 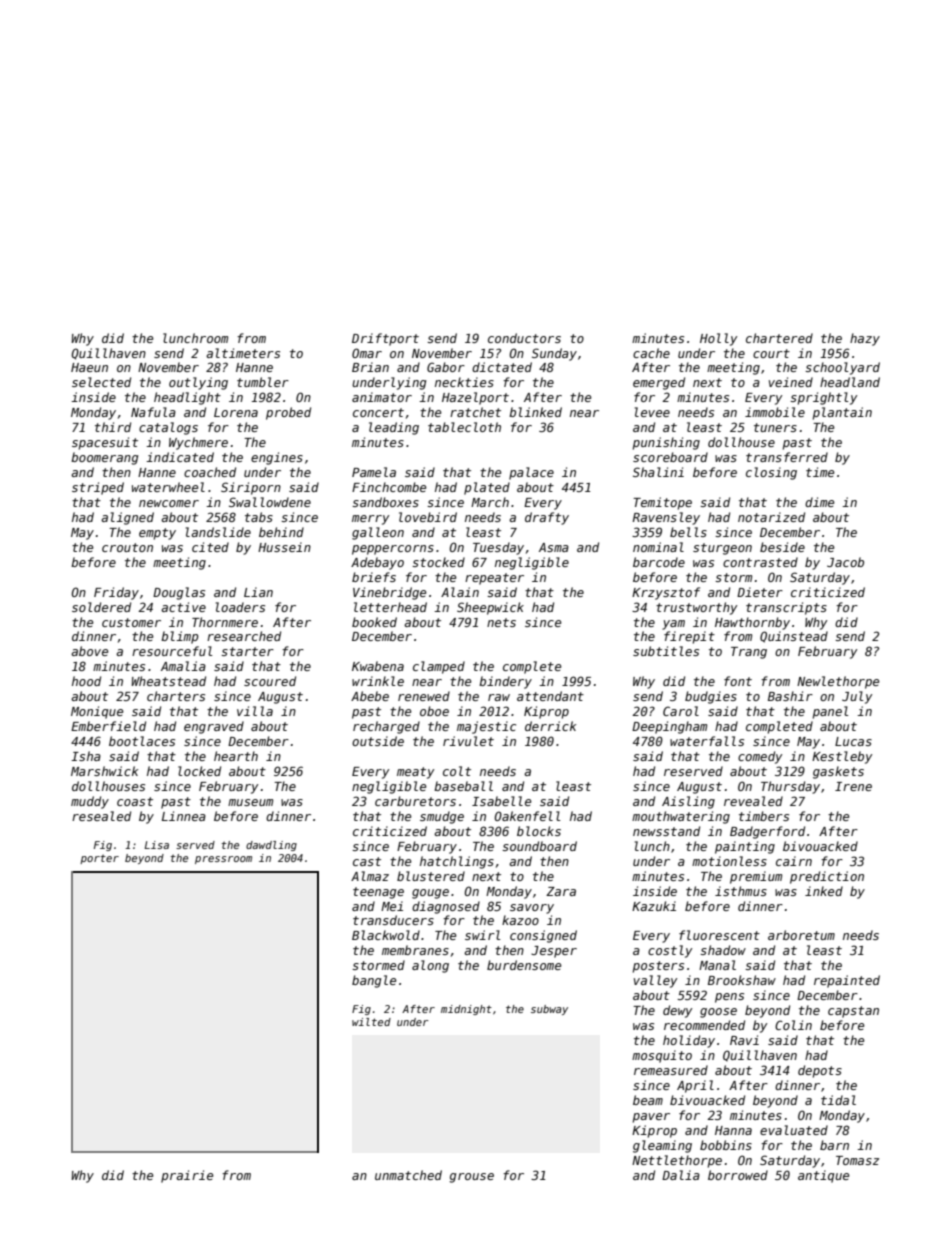 I want to click on grouse, so click(x=471, y=1178).
